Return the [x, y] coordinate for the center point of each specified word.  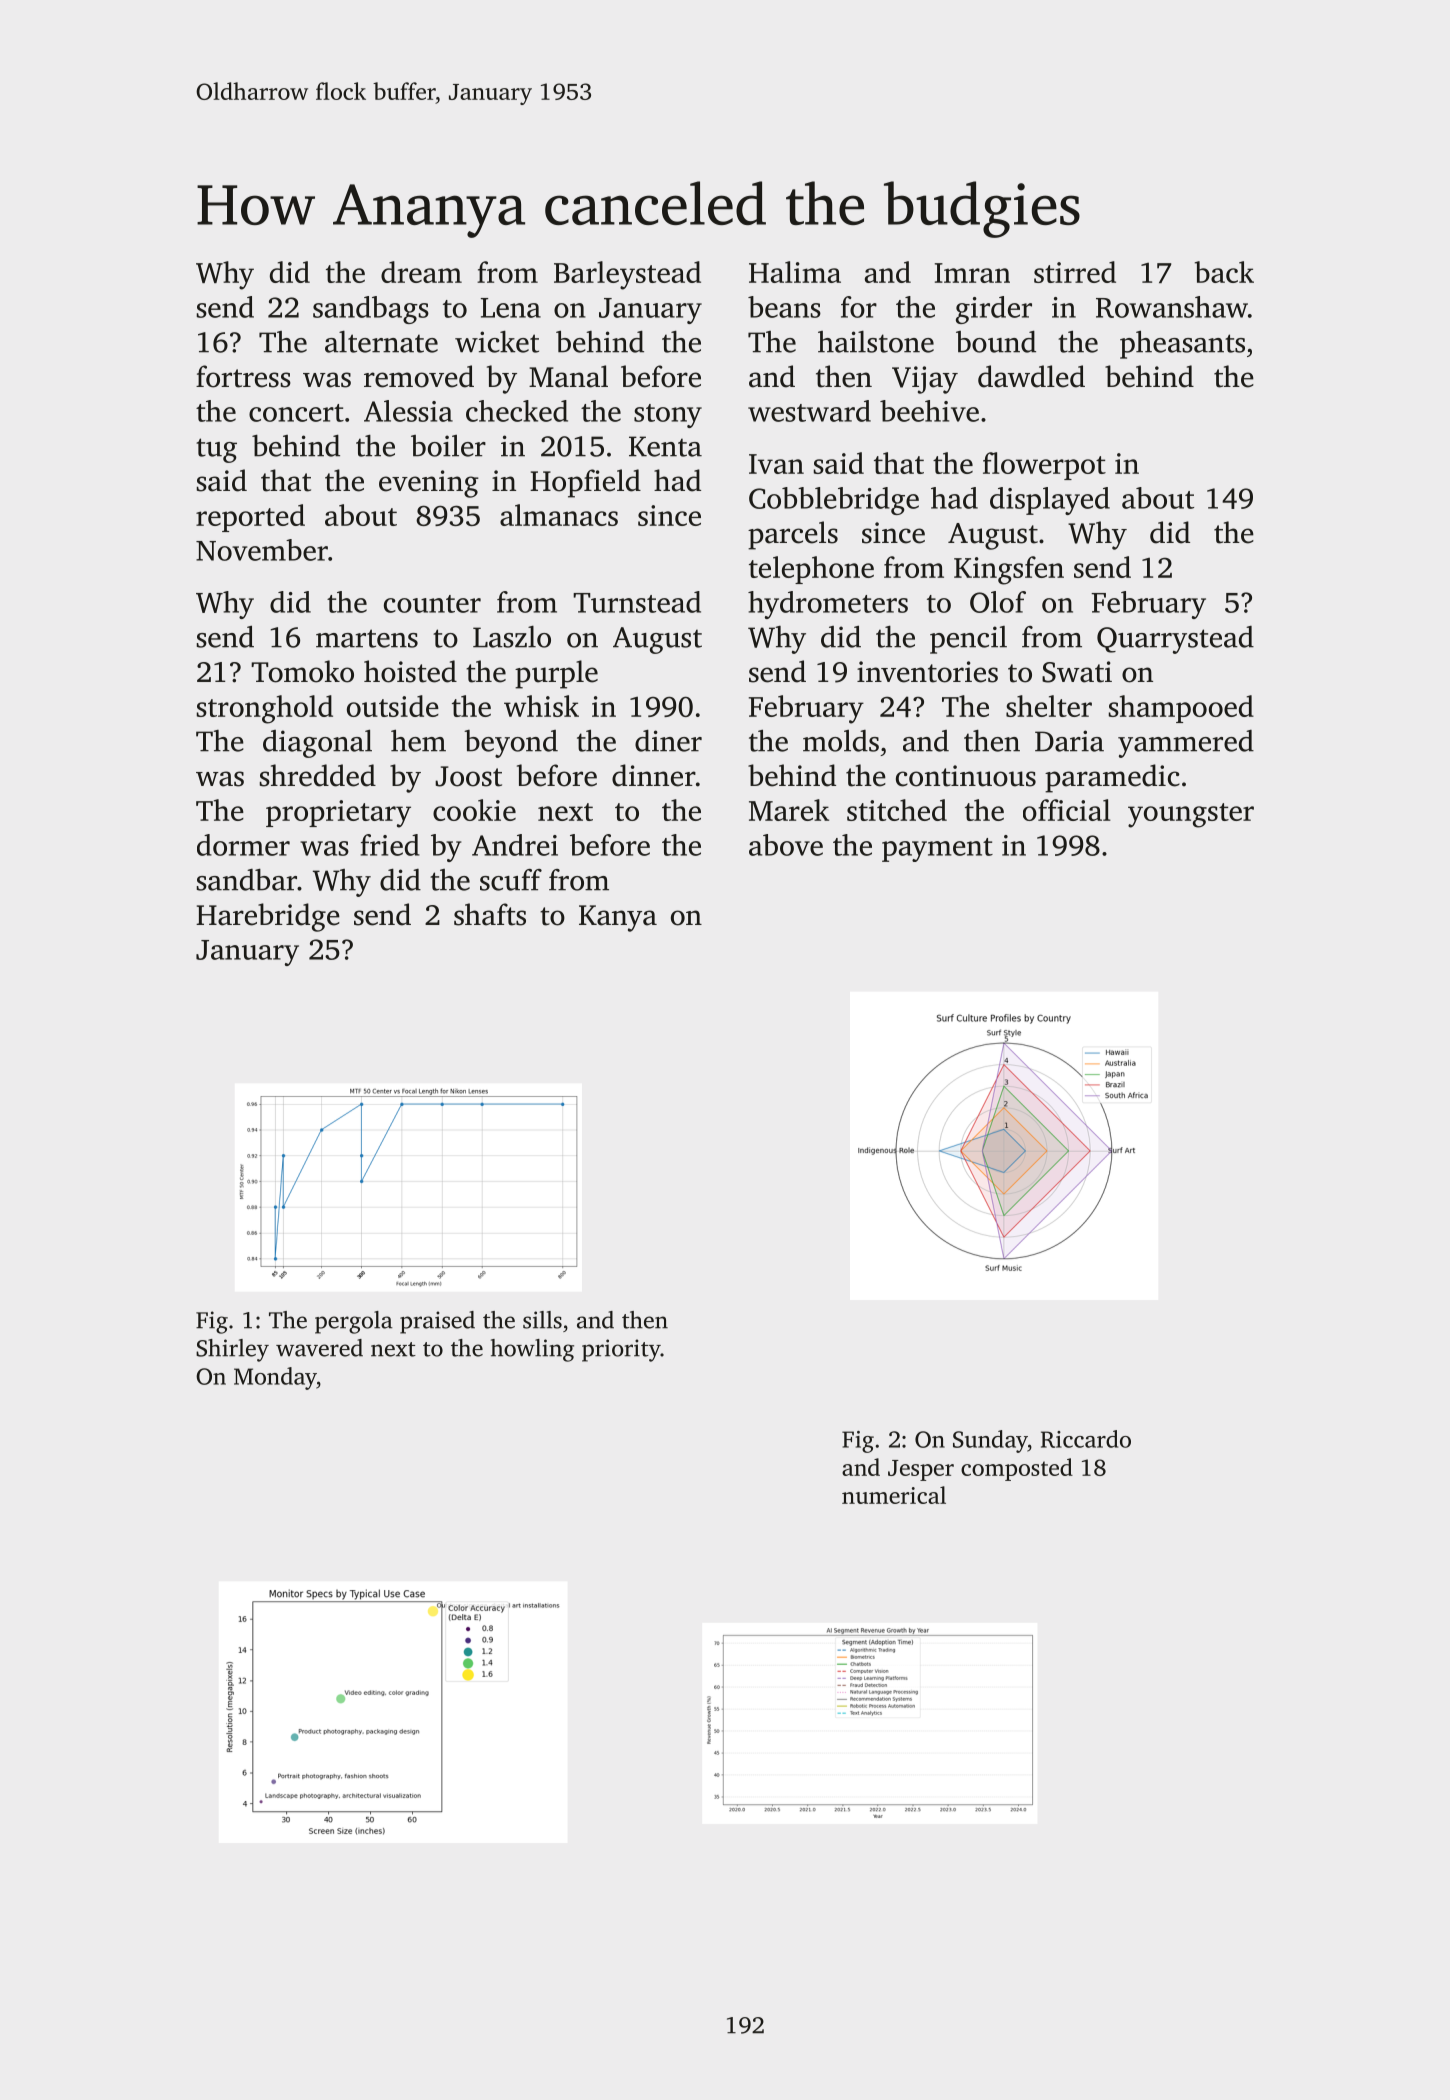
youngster [1191, 815]
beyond [511, 744]
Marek [789, 810]
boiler [448, 446]
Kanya [618, 918]
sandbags [371, 310]
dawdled [1031, 376]
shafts [490, 914]
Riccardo [1086, 1439]
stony [668, 416]
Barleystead [627, 275]
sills [542, 1320]
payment [937, 850]
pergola [354, 1322]
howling [532, 1350]
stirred [1075, 272]
